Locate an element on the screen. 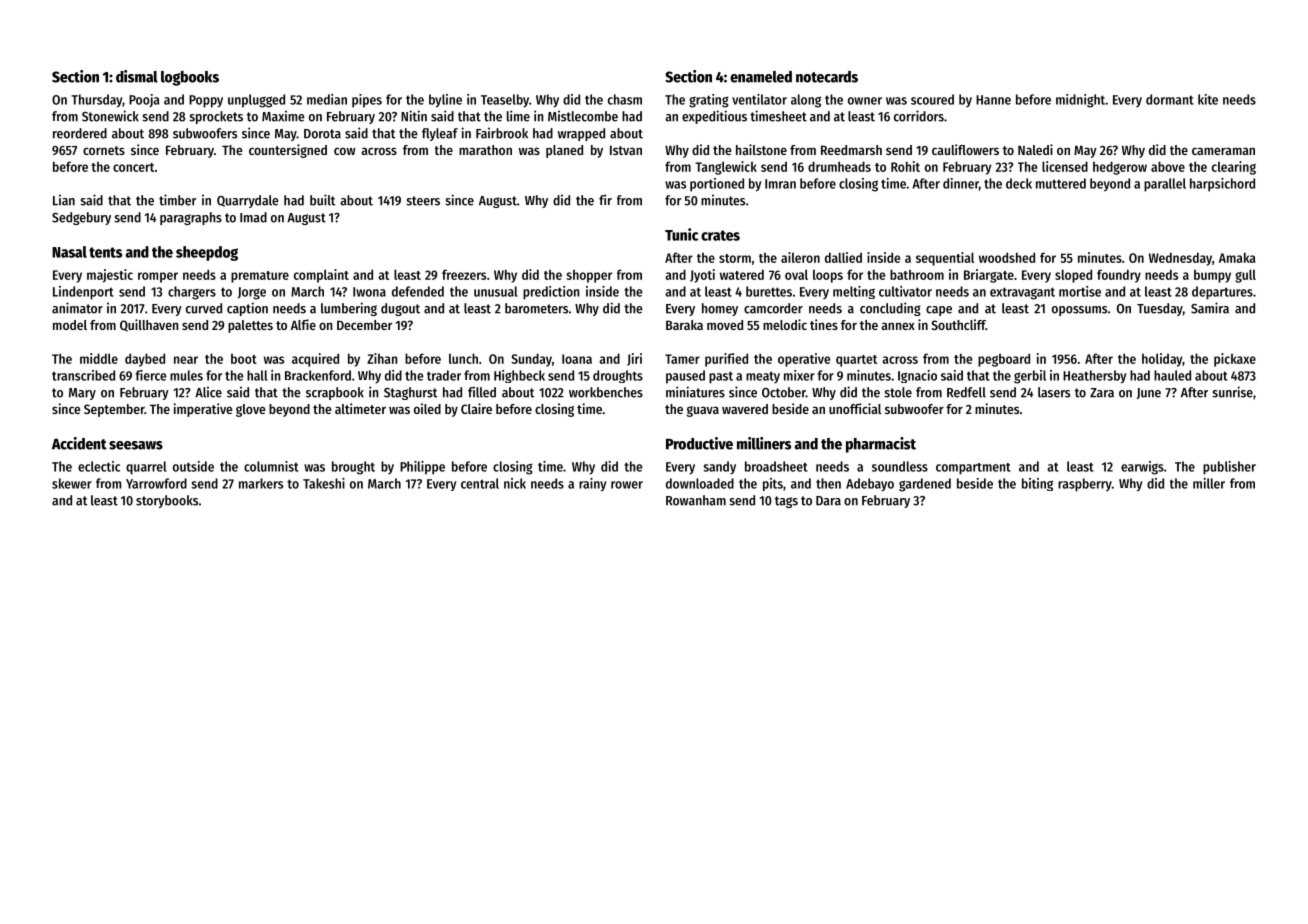  dismal is located at coordinates (137, 76).
